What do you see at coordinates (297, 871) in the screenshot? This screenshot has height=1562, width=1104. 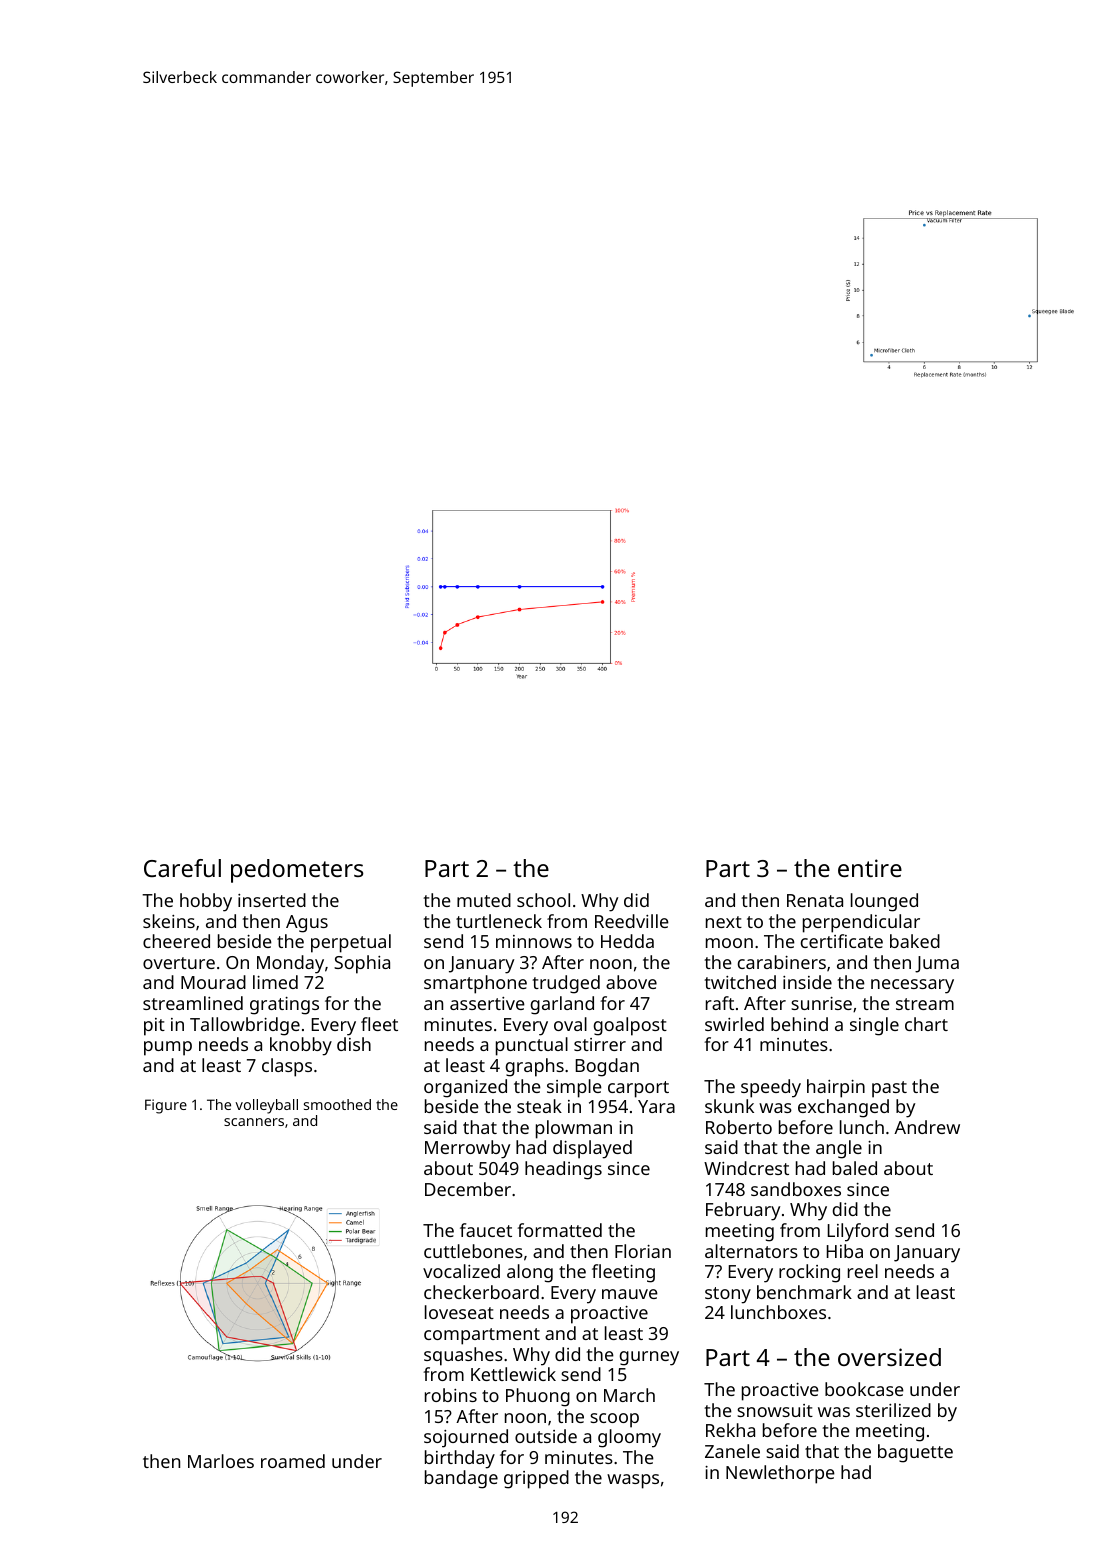 I see `pedometers` at bounding box center [297, 871].
